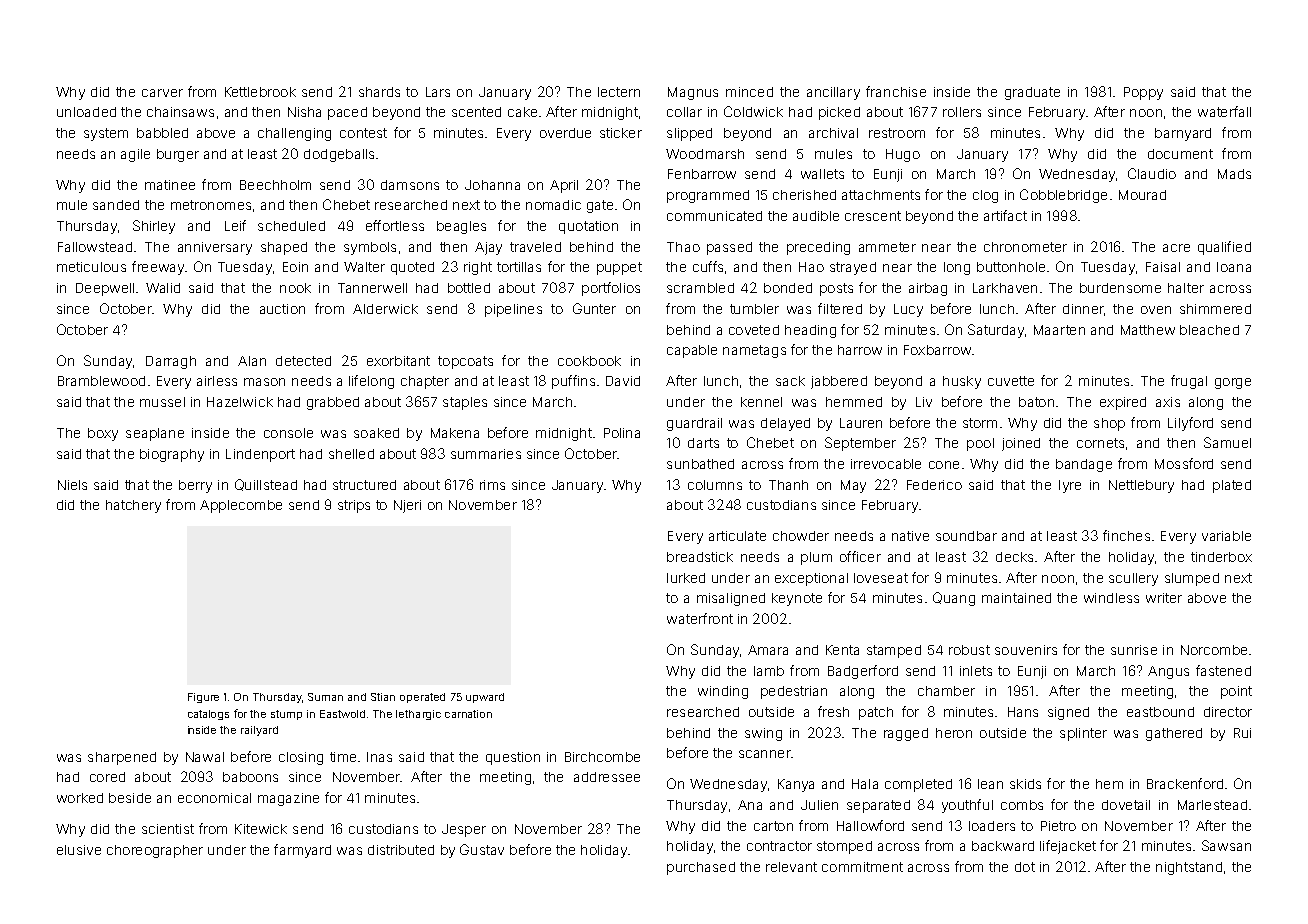 This screenshot has width=1308, height=924. Describe the element at coordinates (1189, 382) in the screenshot. I see `frugal` at that location.
